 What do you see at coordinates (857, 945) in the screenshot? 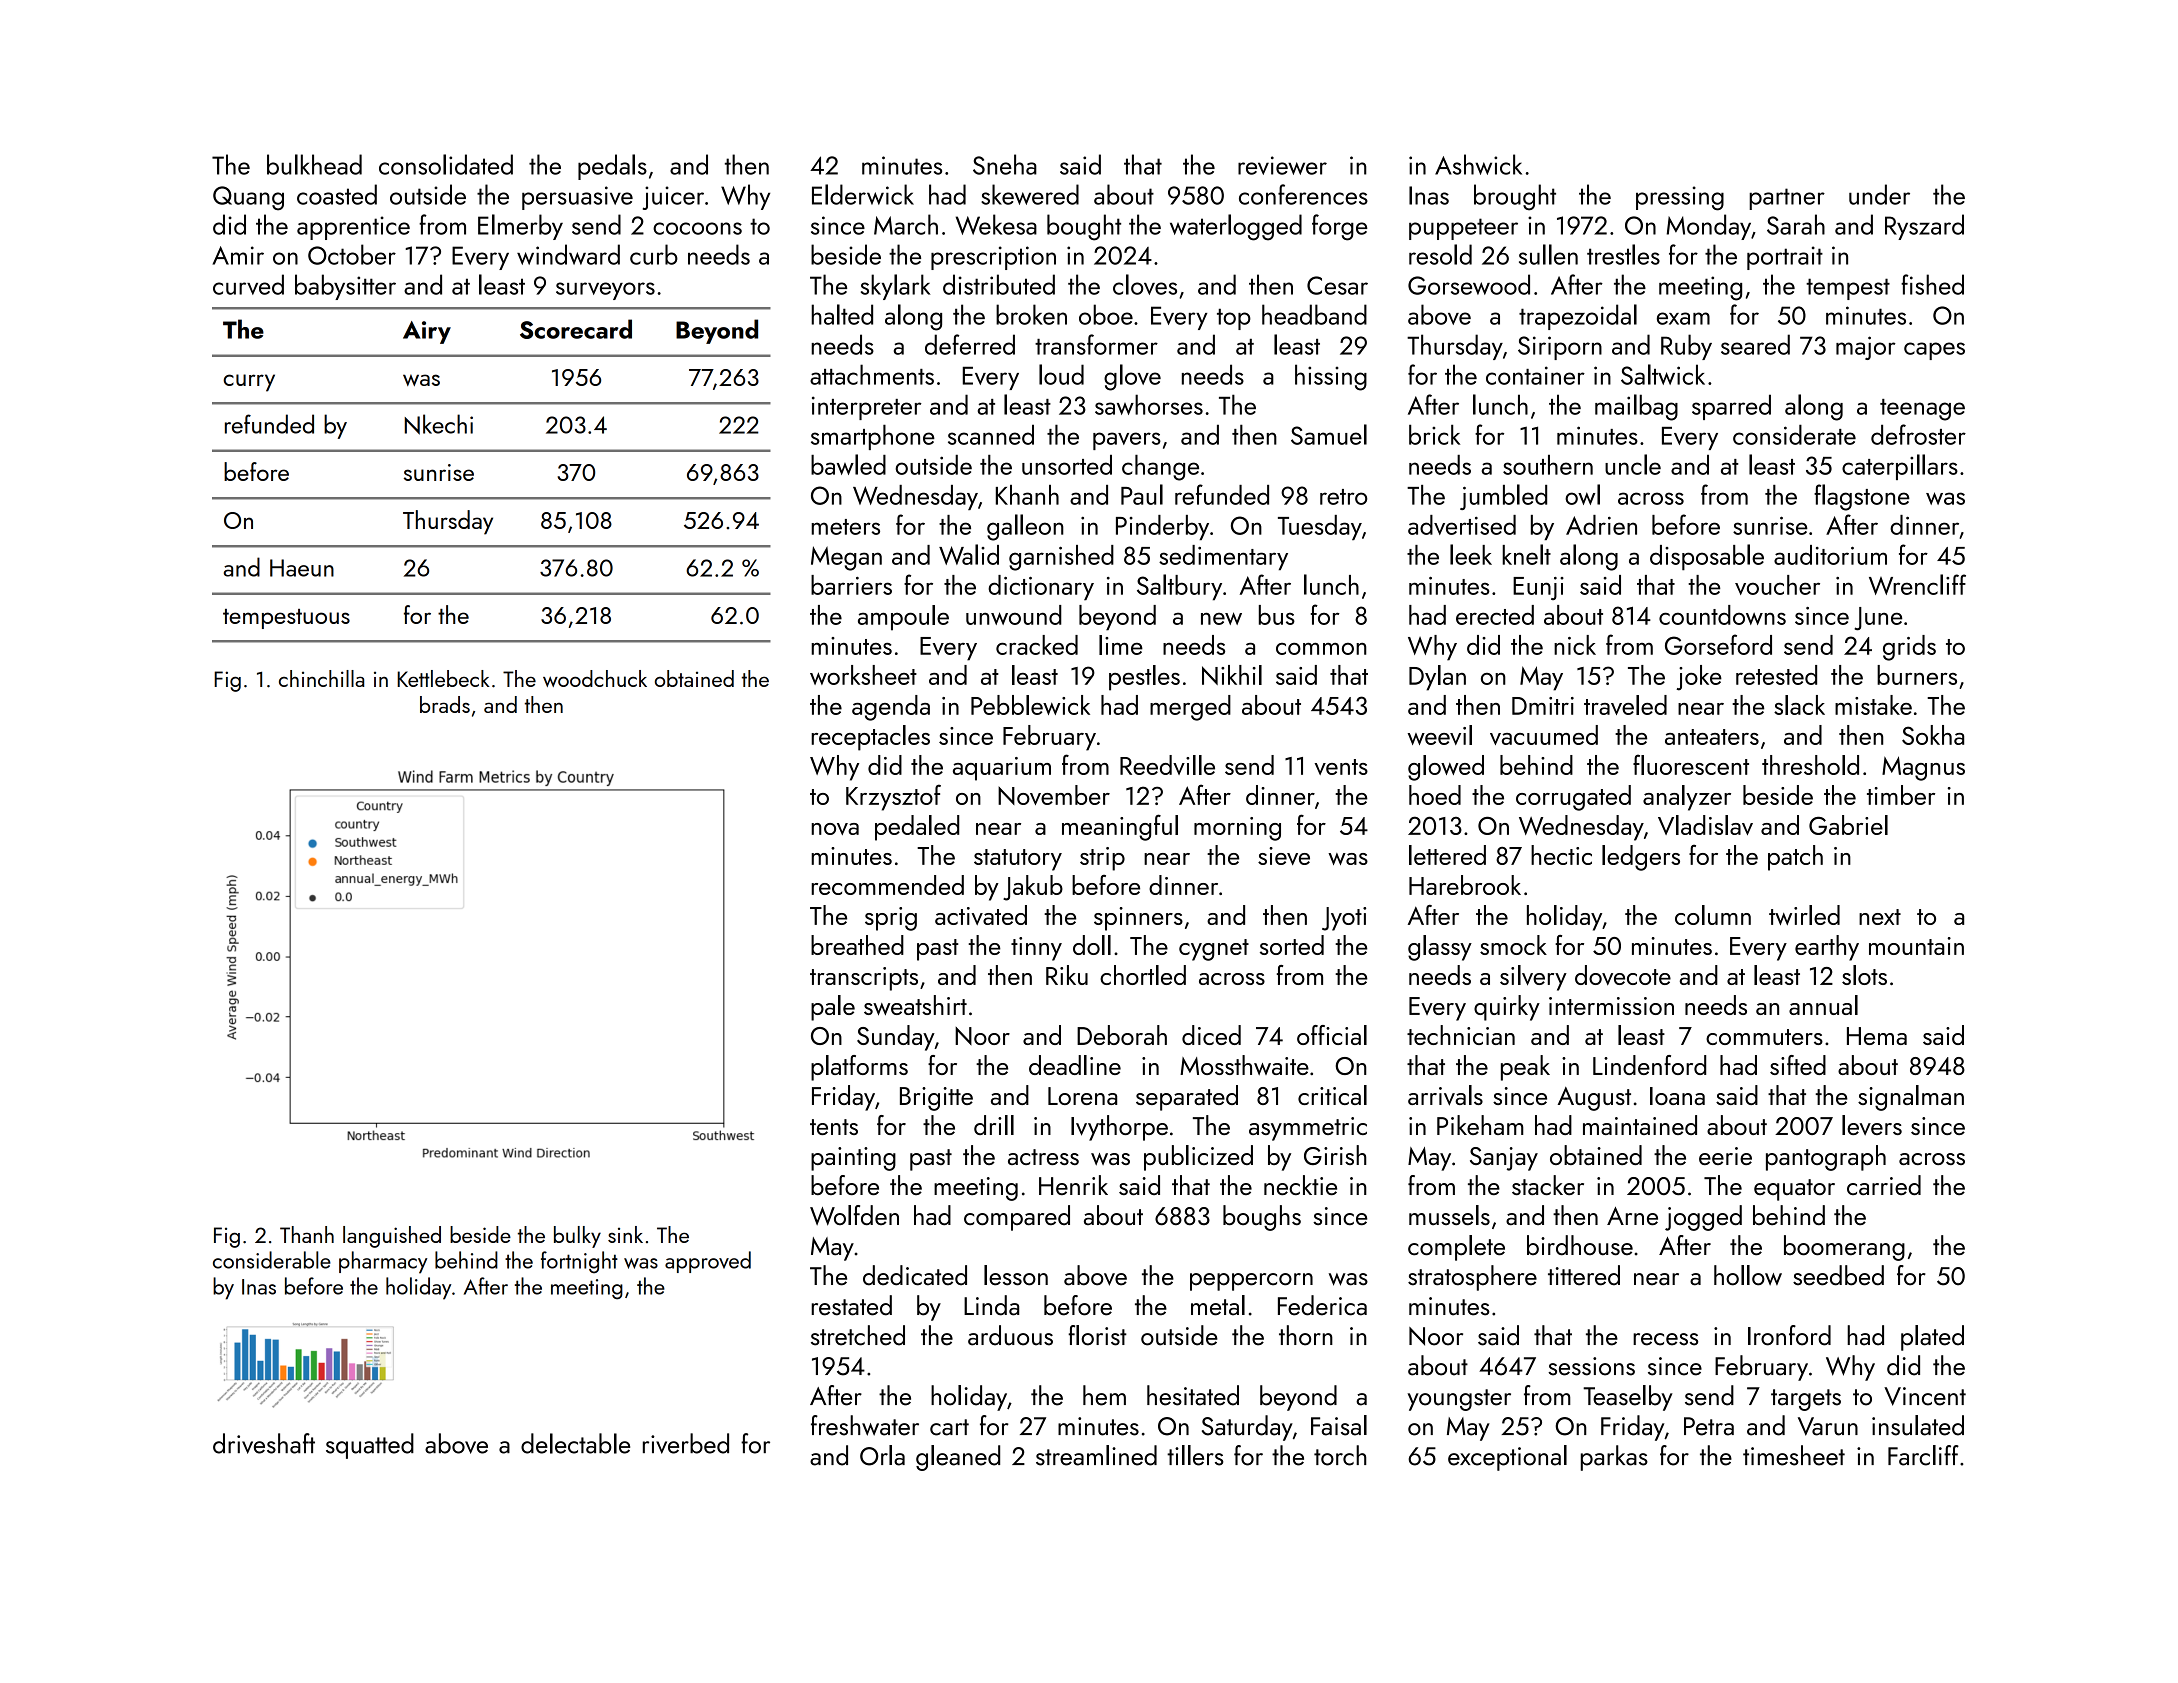
I see `breathed` at bounding box center [857, 945].
